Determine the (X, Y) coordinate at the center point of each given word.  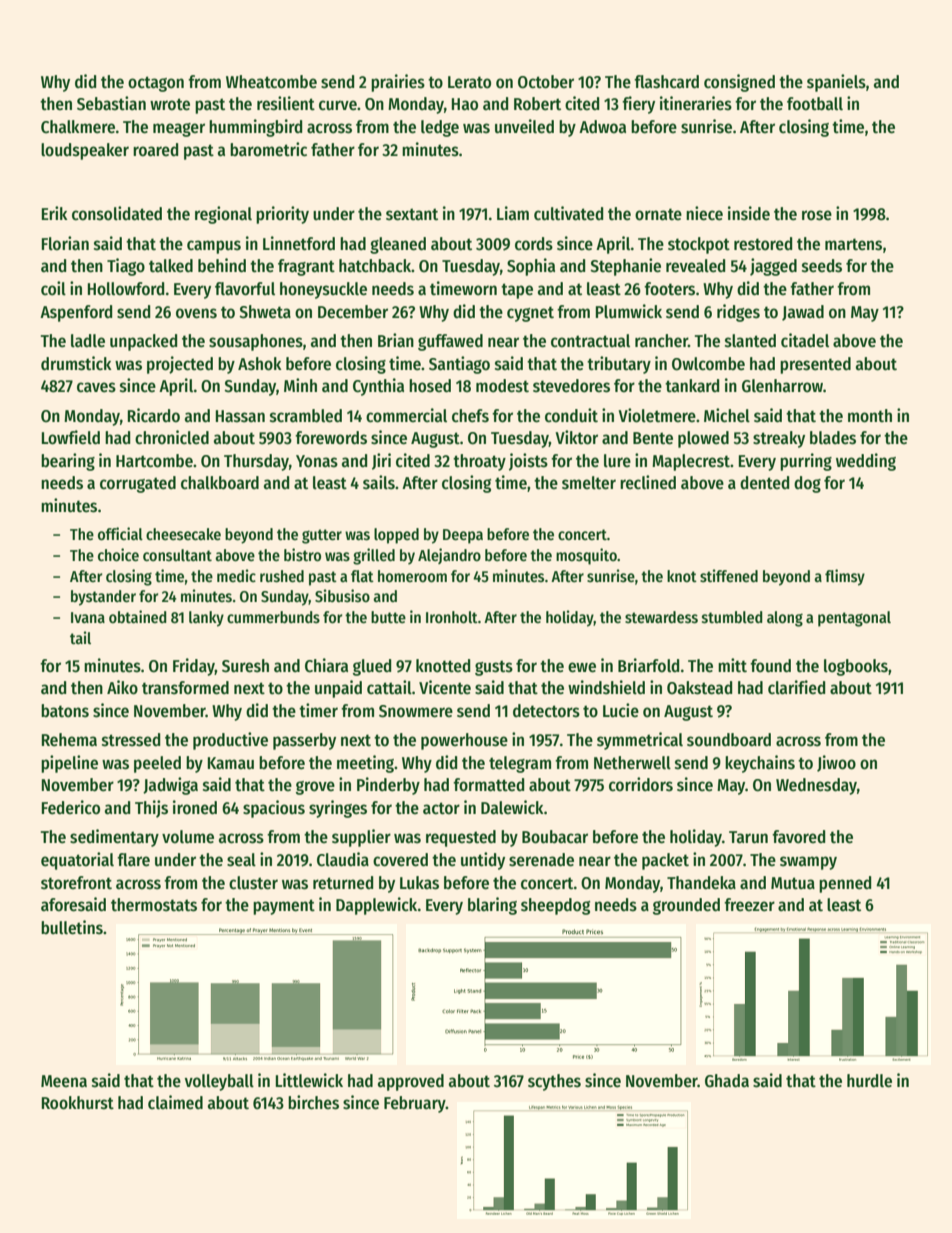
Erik (55, 213)
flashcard (666, 82)
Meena (64, 1081)
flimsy (845, 577)
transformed (185, 688)
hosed (430, 386)
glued (372, 667)
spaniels (836, 83)
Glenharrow (782, 386)
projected (180, 365)
